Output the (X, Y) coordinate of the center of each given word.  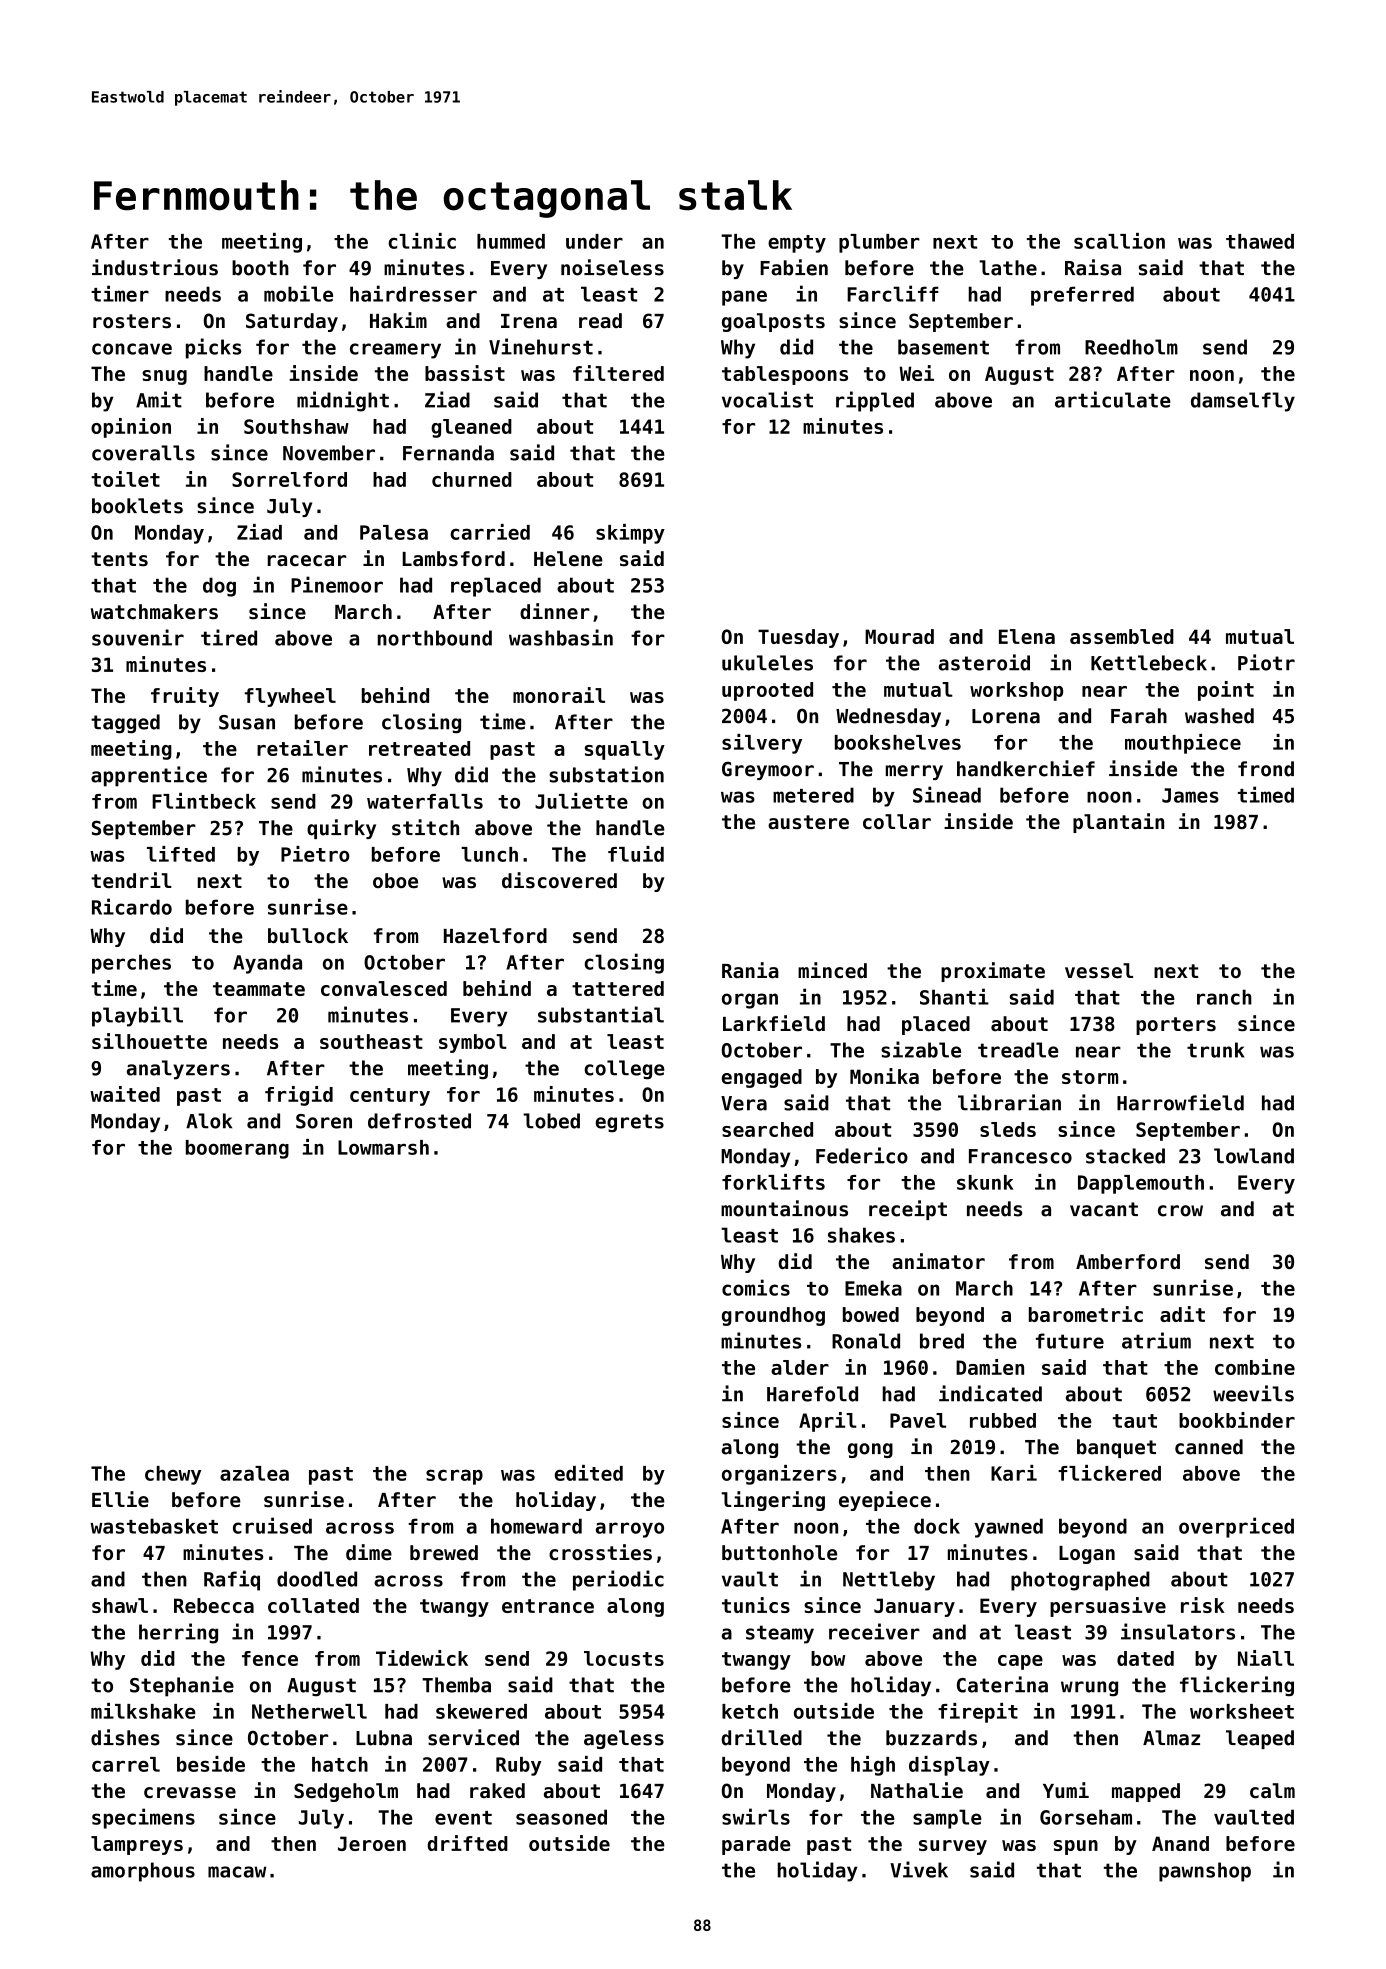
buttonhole (779, 1553)
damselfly (1243, 402)
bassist (465, 373)
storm (1090, 1077)
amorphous (143, 1872)
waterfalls (425, 801)
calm (1272, 1791)
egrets (630, 1123)
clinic (422, 241)
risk (1203, 1605)
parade (756, 1845)
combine (1255, 1367)
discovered (559, 880)
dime (369, 1552)
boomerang (237, 1149)
